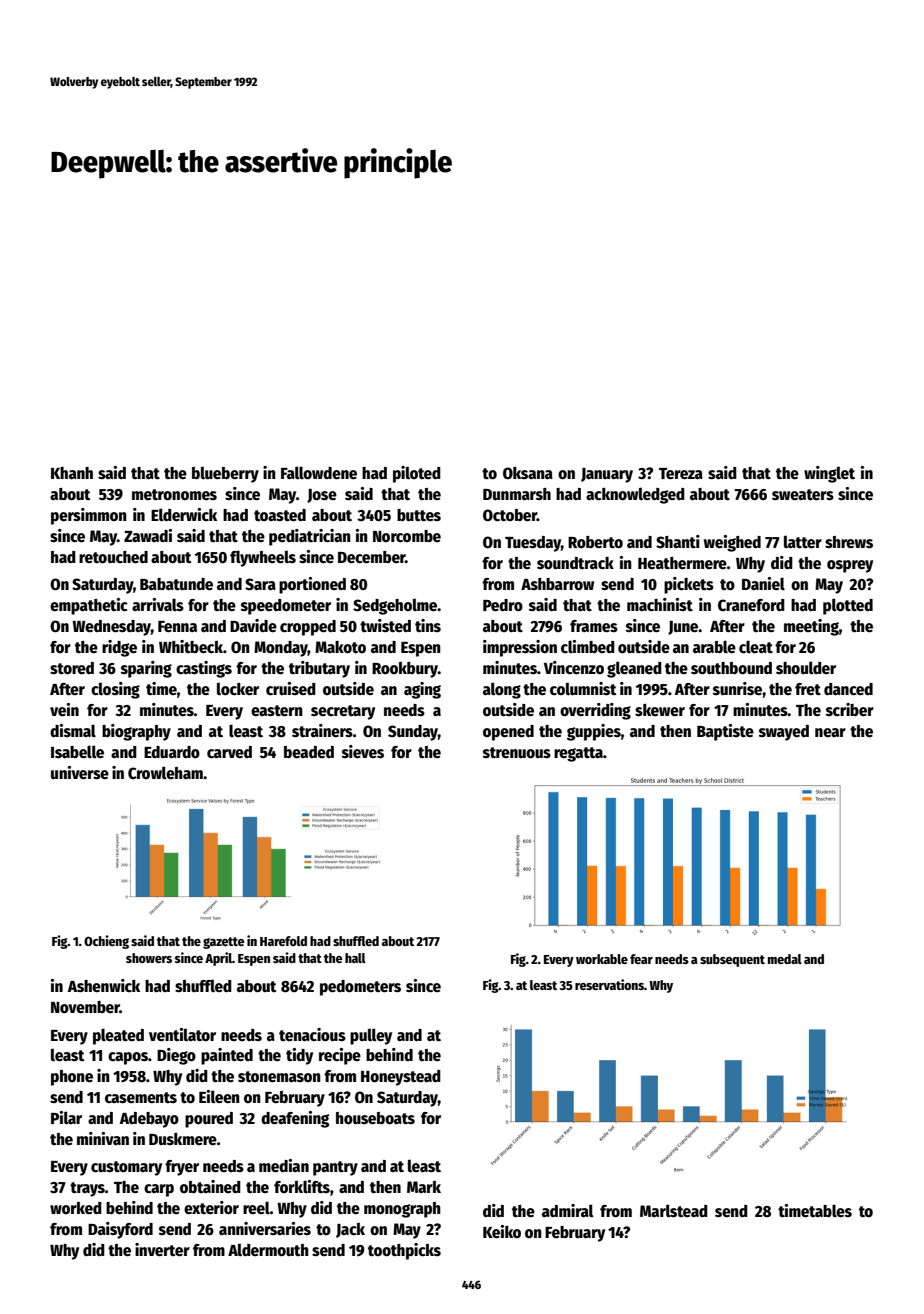 This image has width=924, height=1314. What do you see at coordinates (165, 772) in the image?
I see `Crowleham` at bounding box center [165, 772].
